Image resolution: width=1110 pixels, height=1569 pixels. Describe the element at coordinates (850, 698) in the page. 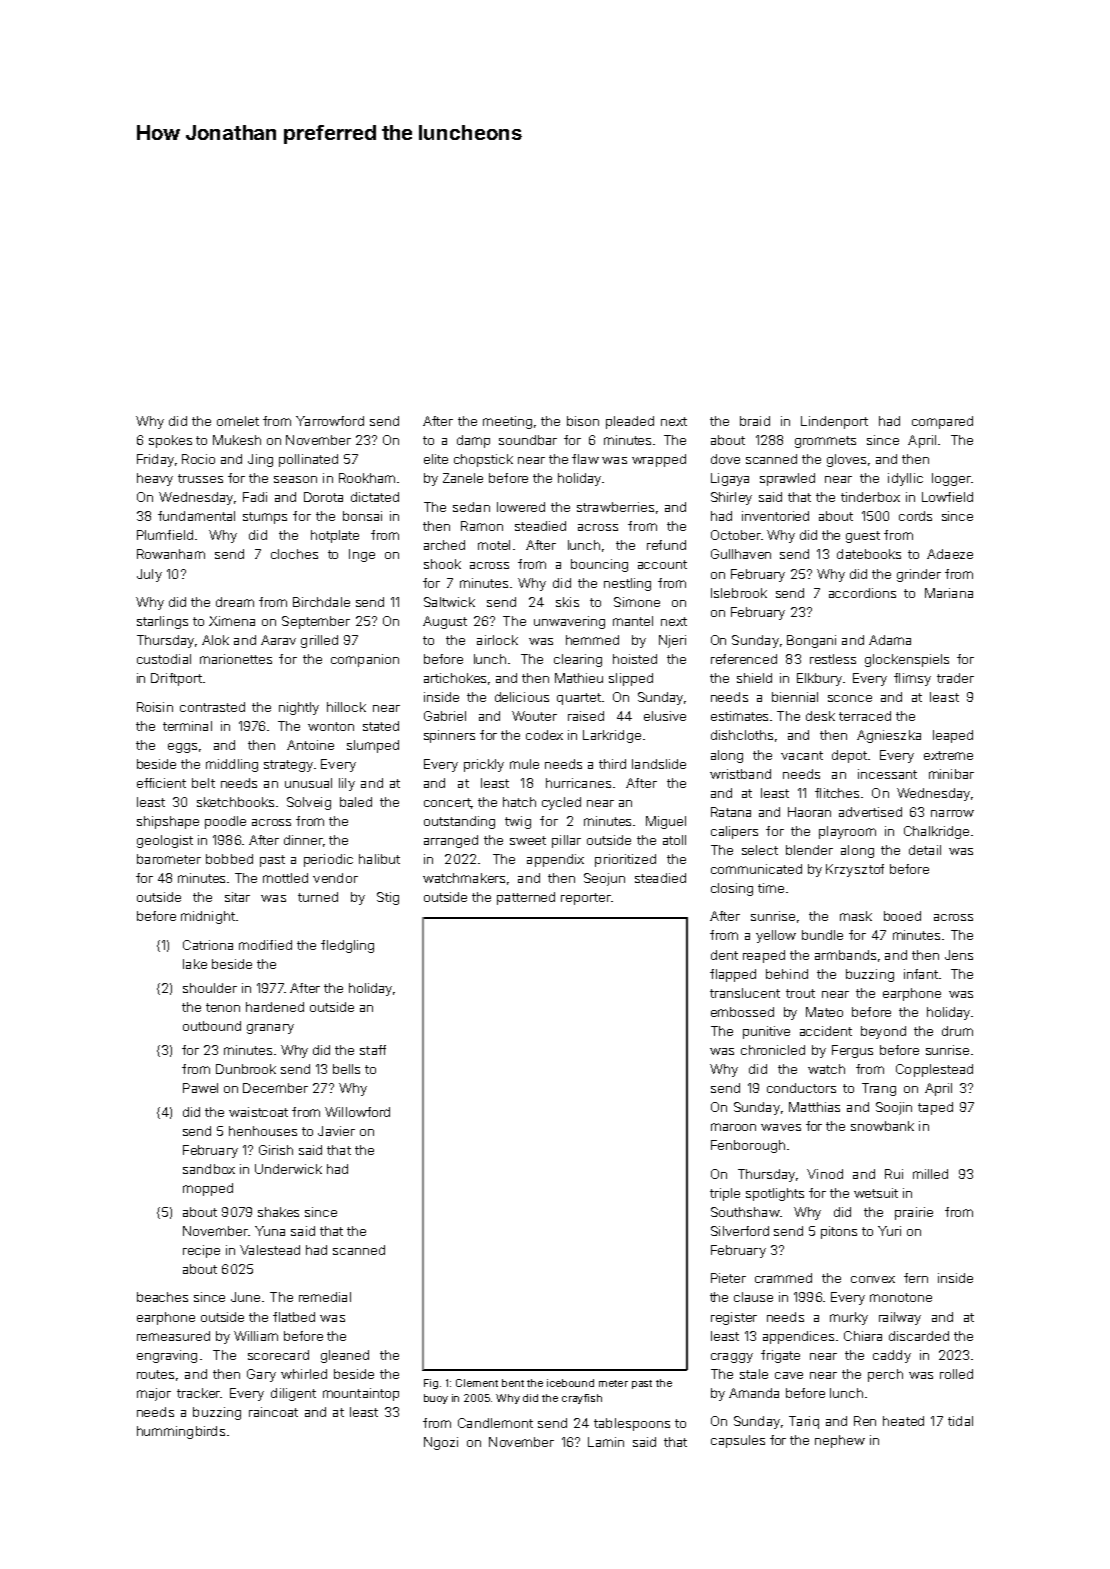

I see `sconce` at that location.
